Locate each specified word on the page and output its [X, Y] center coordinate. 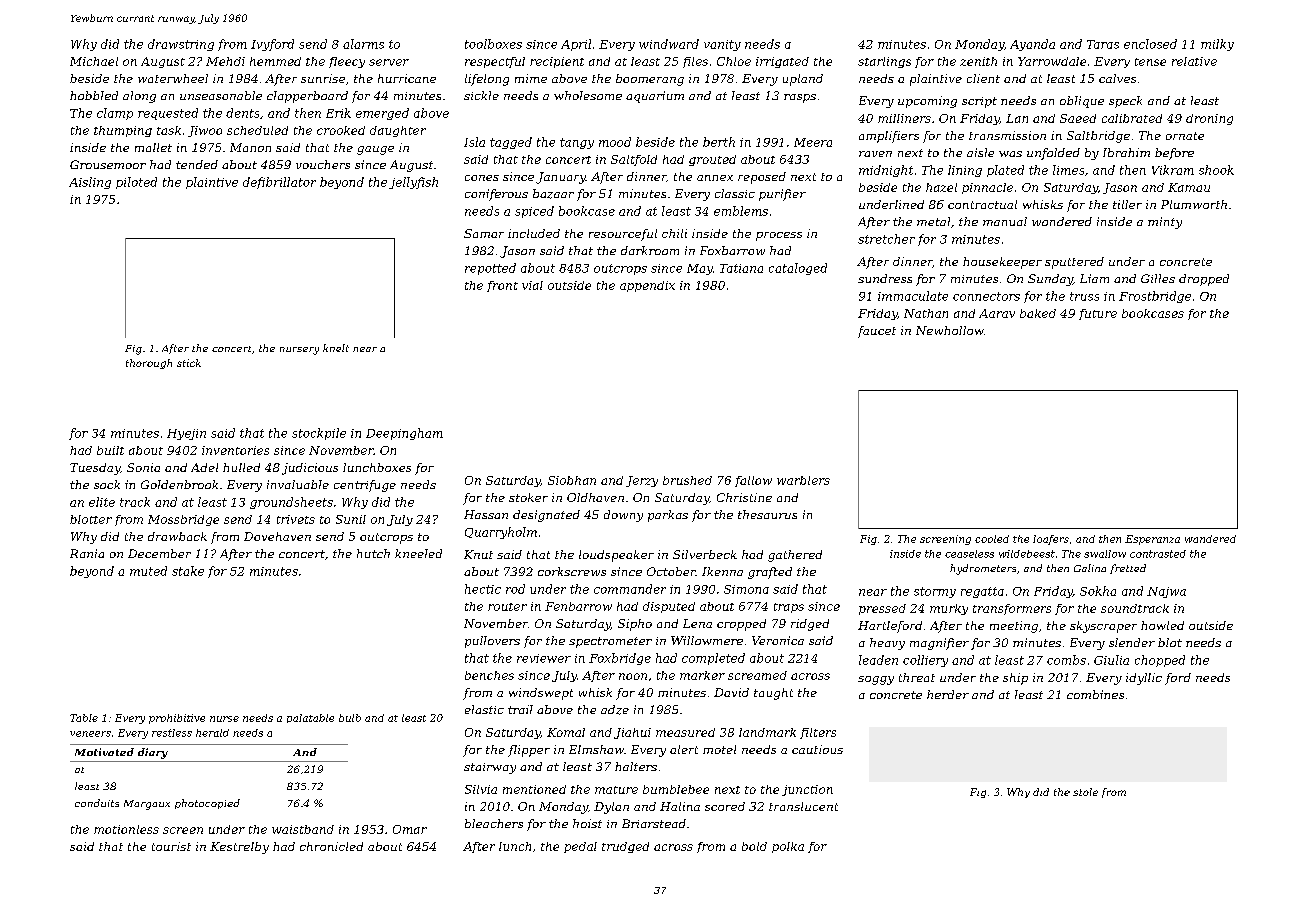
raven [875, 154]
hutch [373, 553]
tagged [511, 143]
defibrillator [279, 183]
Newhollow [950, 330]
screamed [757, 675]
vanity [722, 45]
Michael [94, 61]
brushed [687, 480]
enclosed [1150, 44]
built [110, 450]
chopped [1160, 661]
